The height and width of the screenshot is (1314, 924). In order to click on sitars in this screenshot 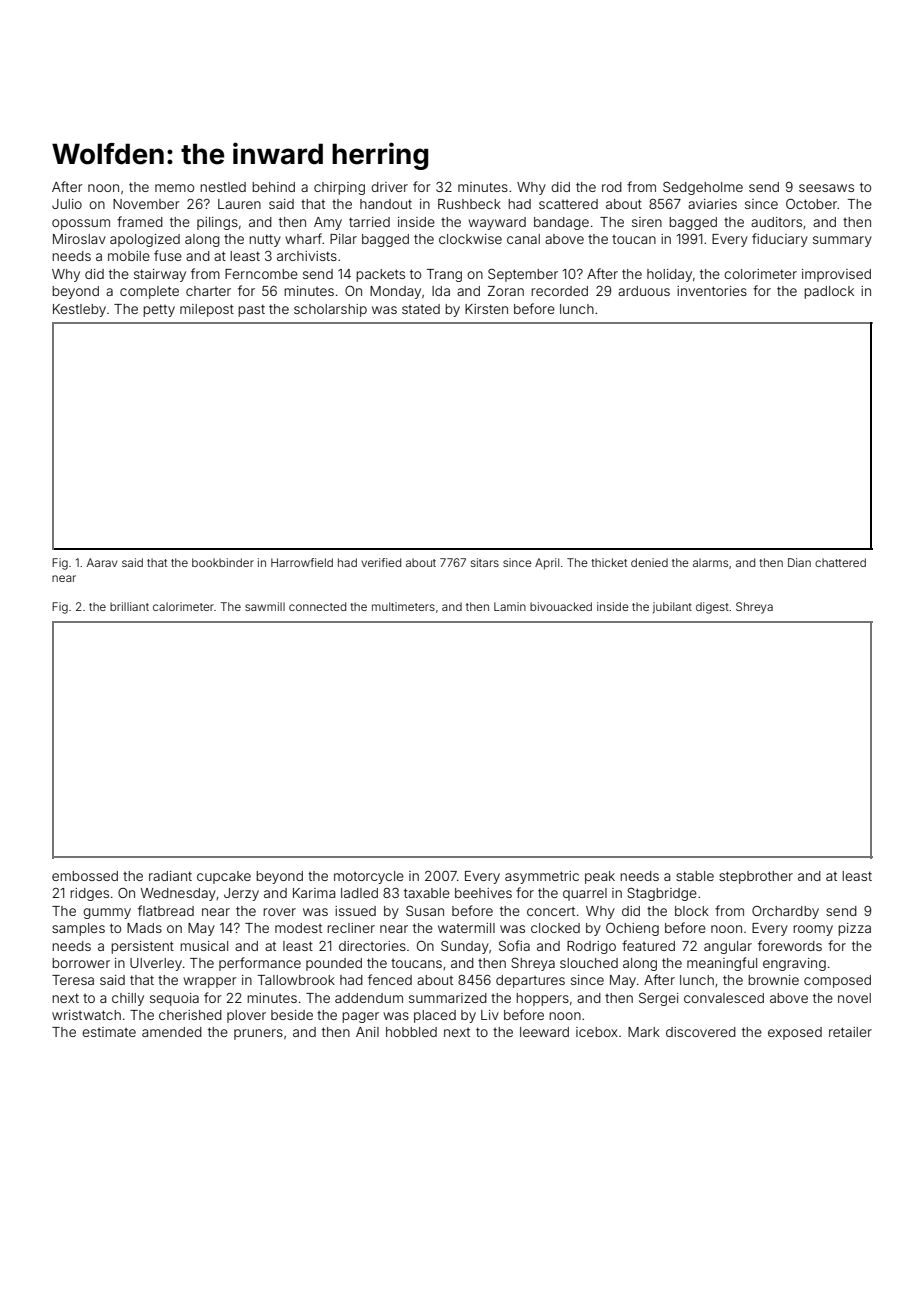, I will do `click(485, 562)`.
